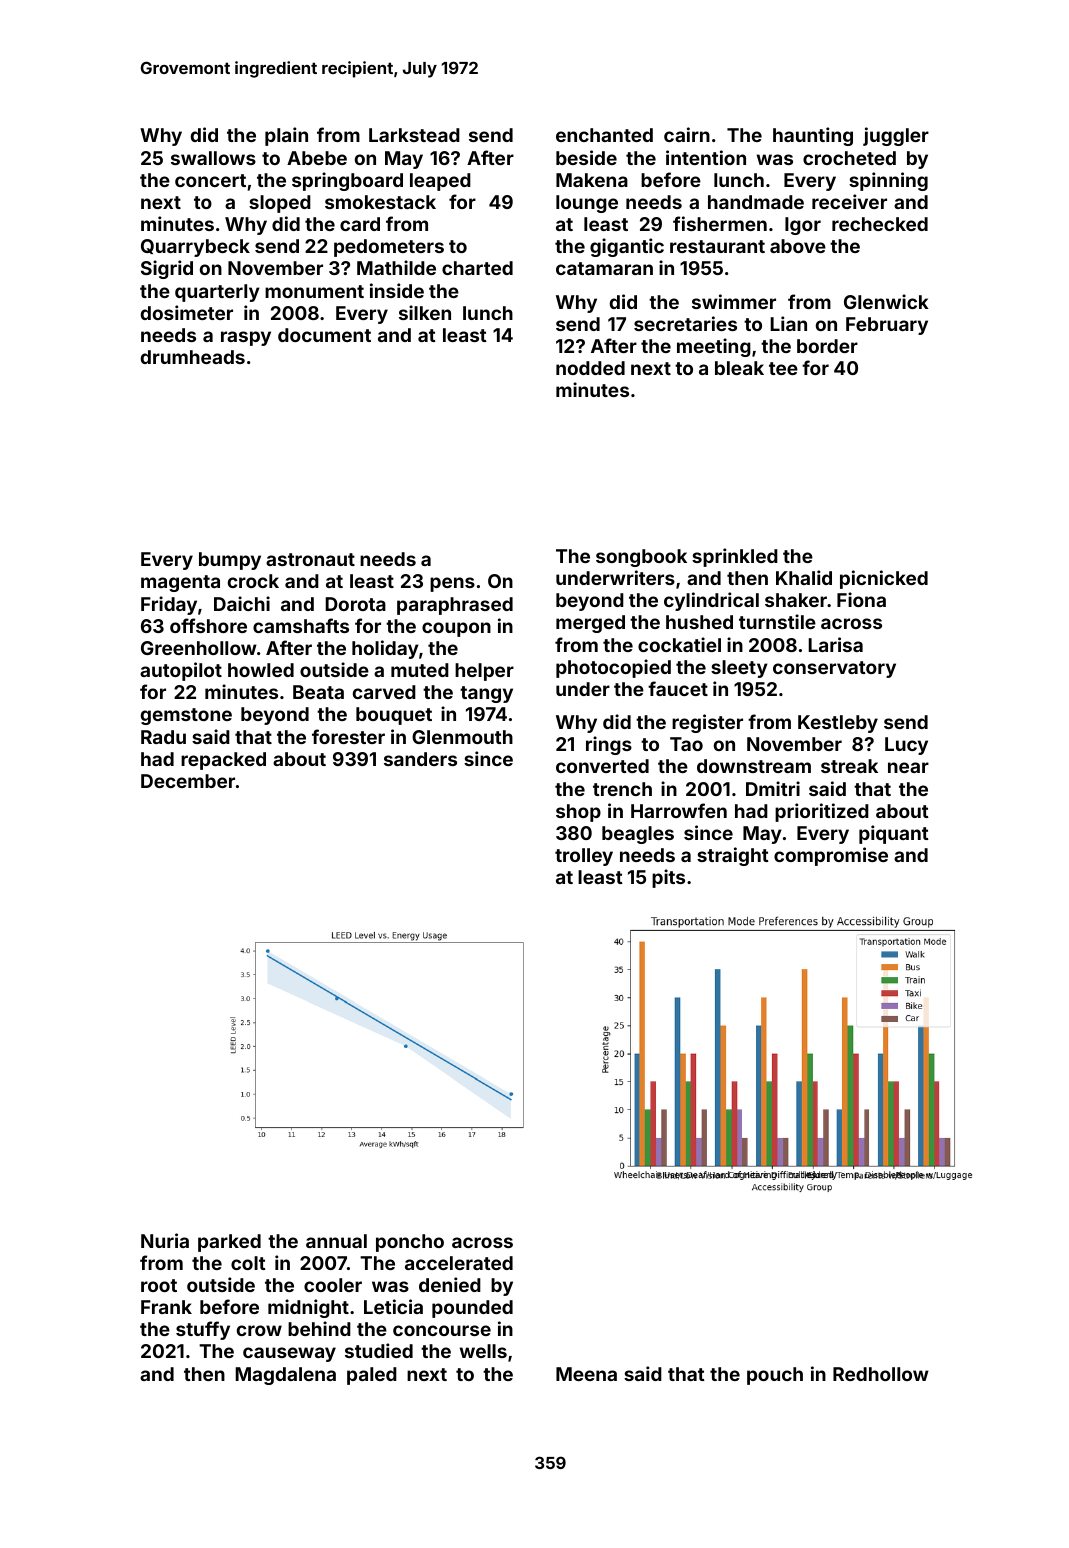  I want to click on photocopied, so click(613, 668).
